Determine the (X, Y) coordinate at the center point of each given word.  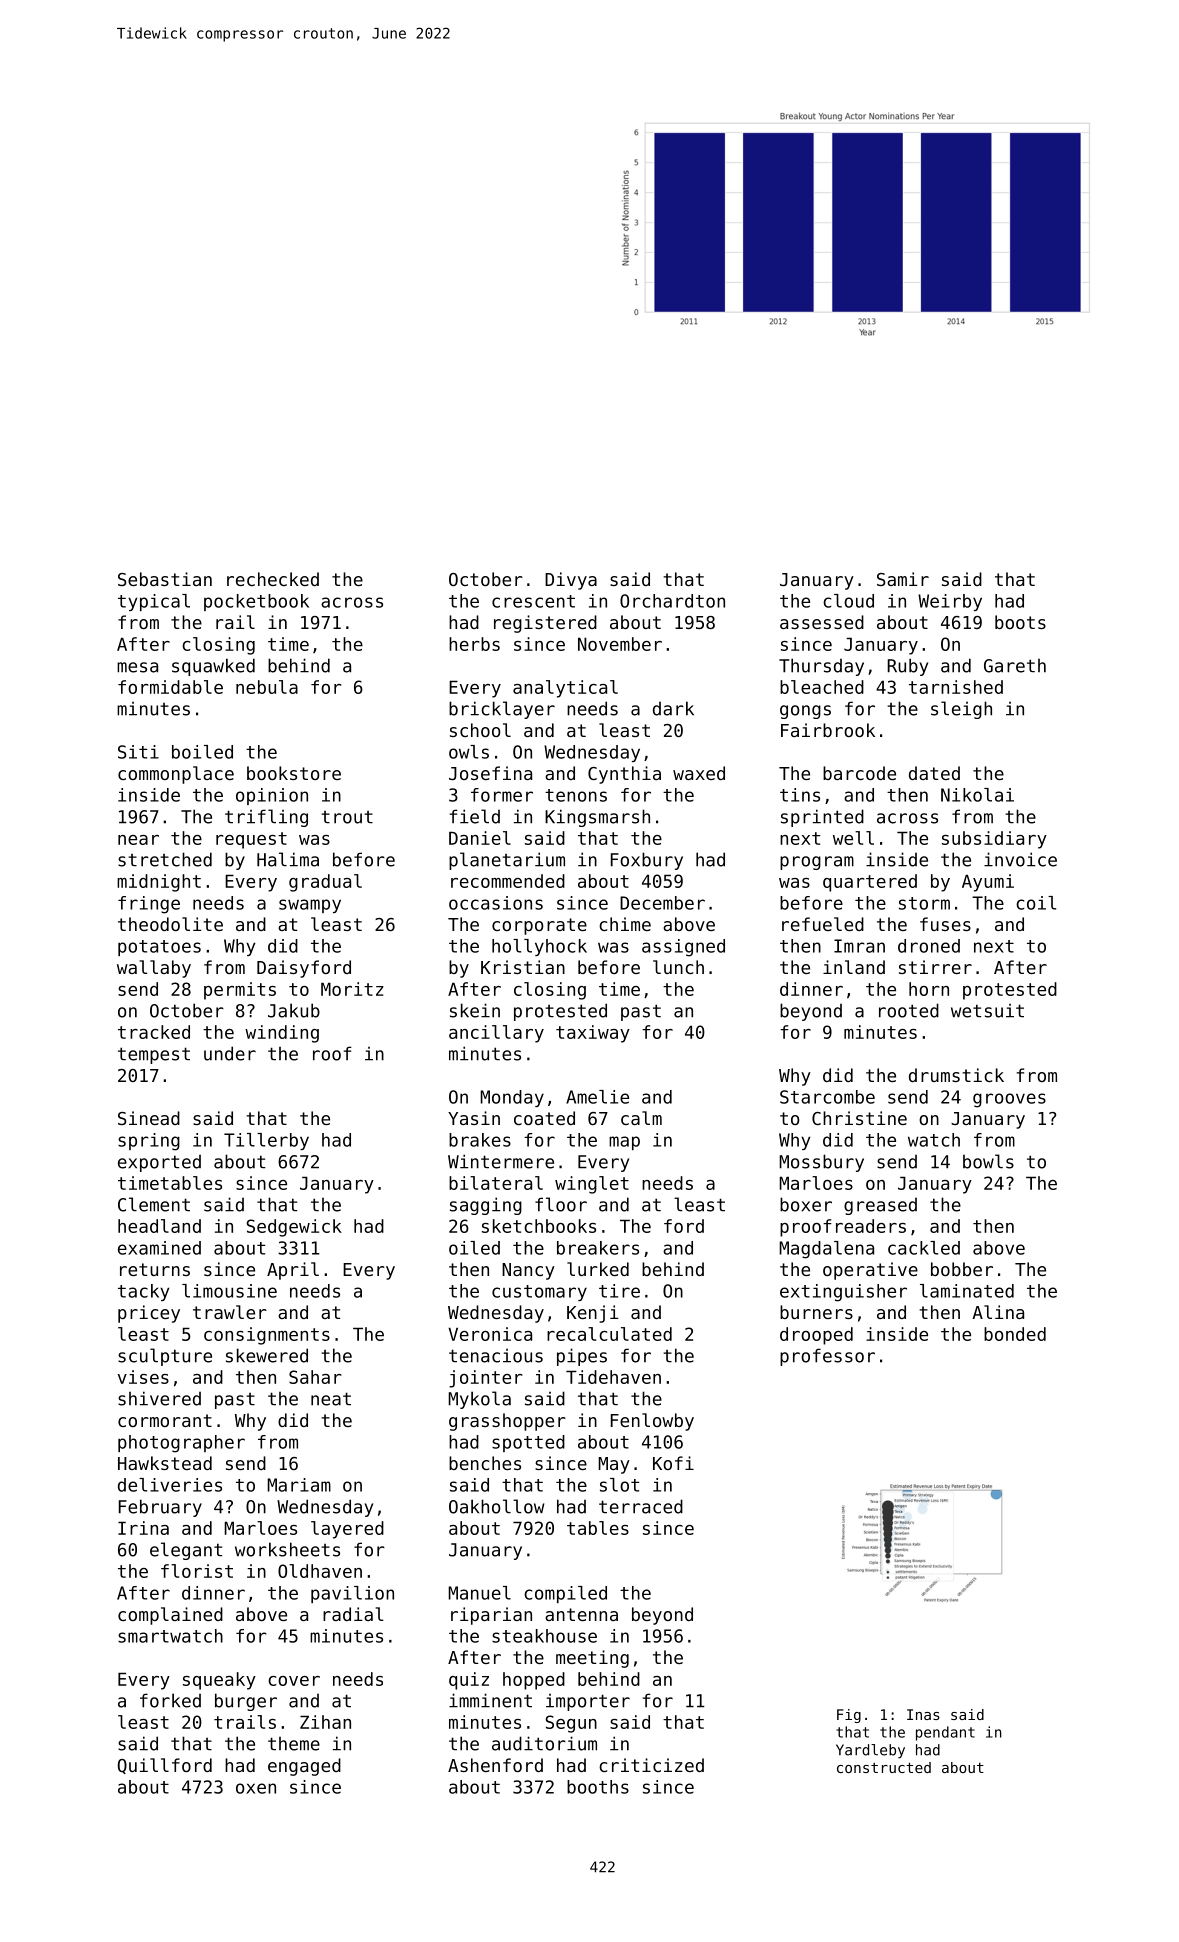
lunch (678, 967)
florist (197, 1571)
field (475, 816)
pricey (149, 1314)
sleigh (961, 710)
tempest (154, 1055)
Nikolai (977, 795)
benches (485, 1463)
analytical (565, 689)
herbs (474, 644)
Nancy (528, 1271)
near (138, 840)
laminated (967, 1291)
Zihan (325, 1722)
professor (827, 1357)
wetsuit (987, 1011)
